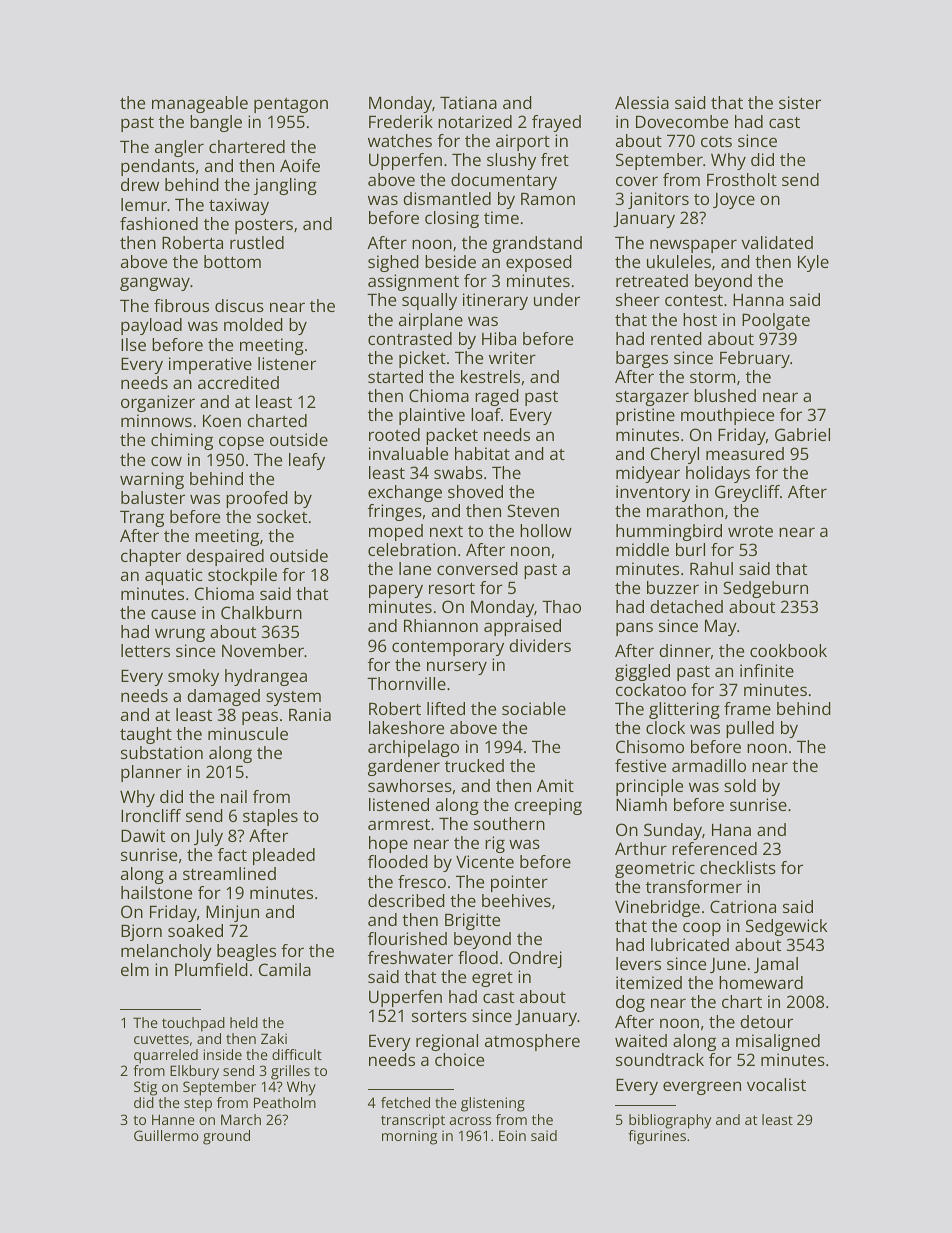 Image resolution: width=952 pixels, height=1233 pixels. Describe the element at coordinates (645, 416) in the screenshot. I see `pristine` at that location.
